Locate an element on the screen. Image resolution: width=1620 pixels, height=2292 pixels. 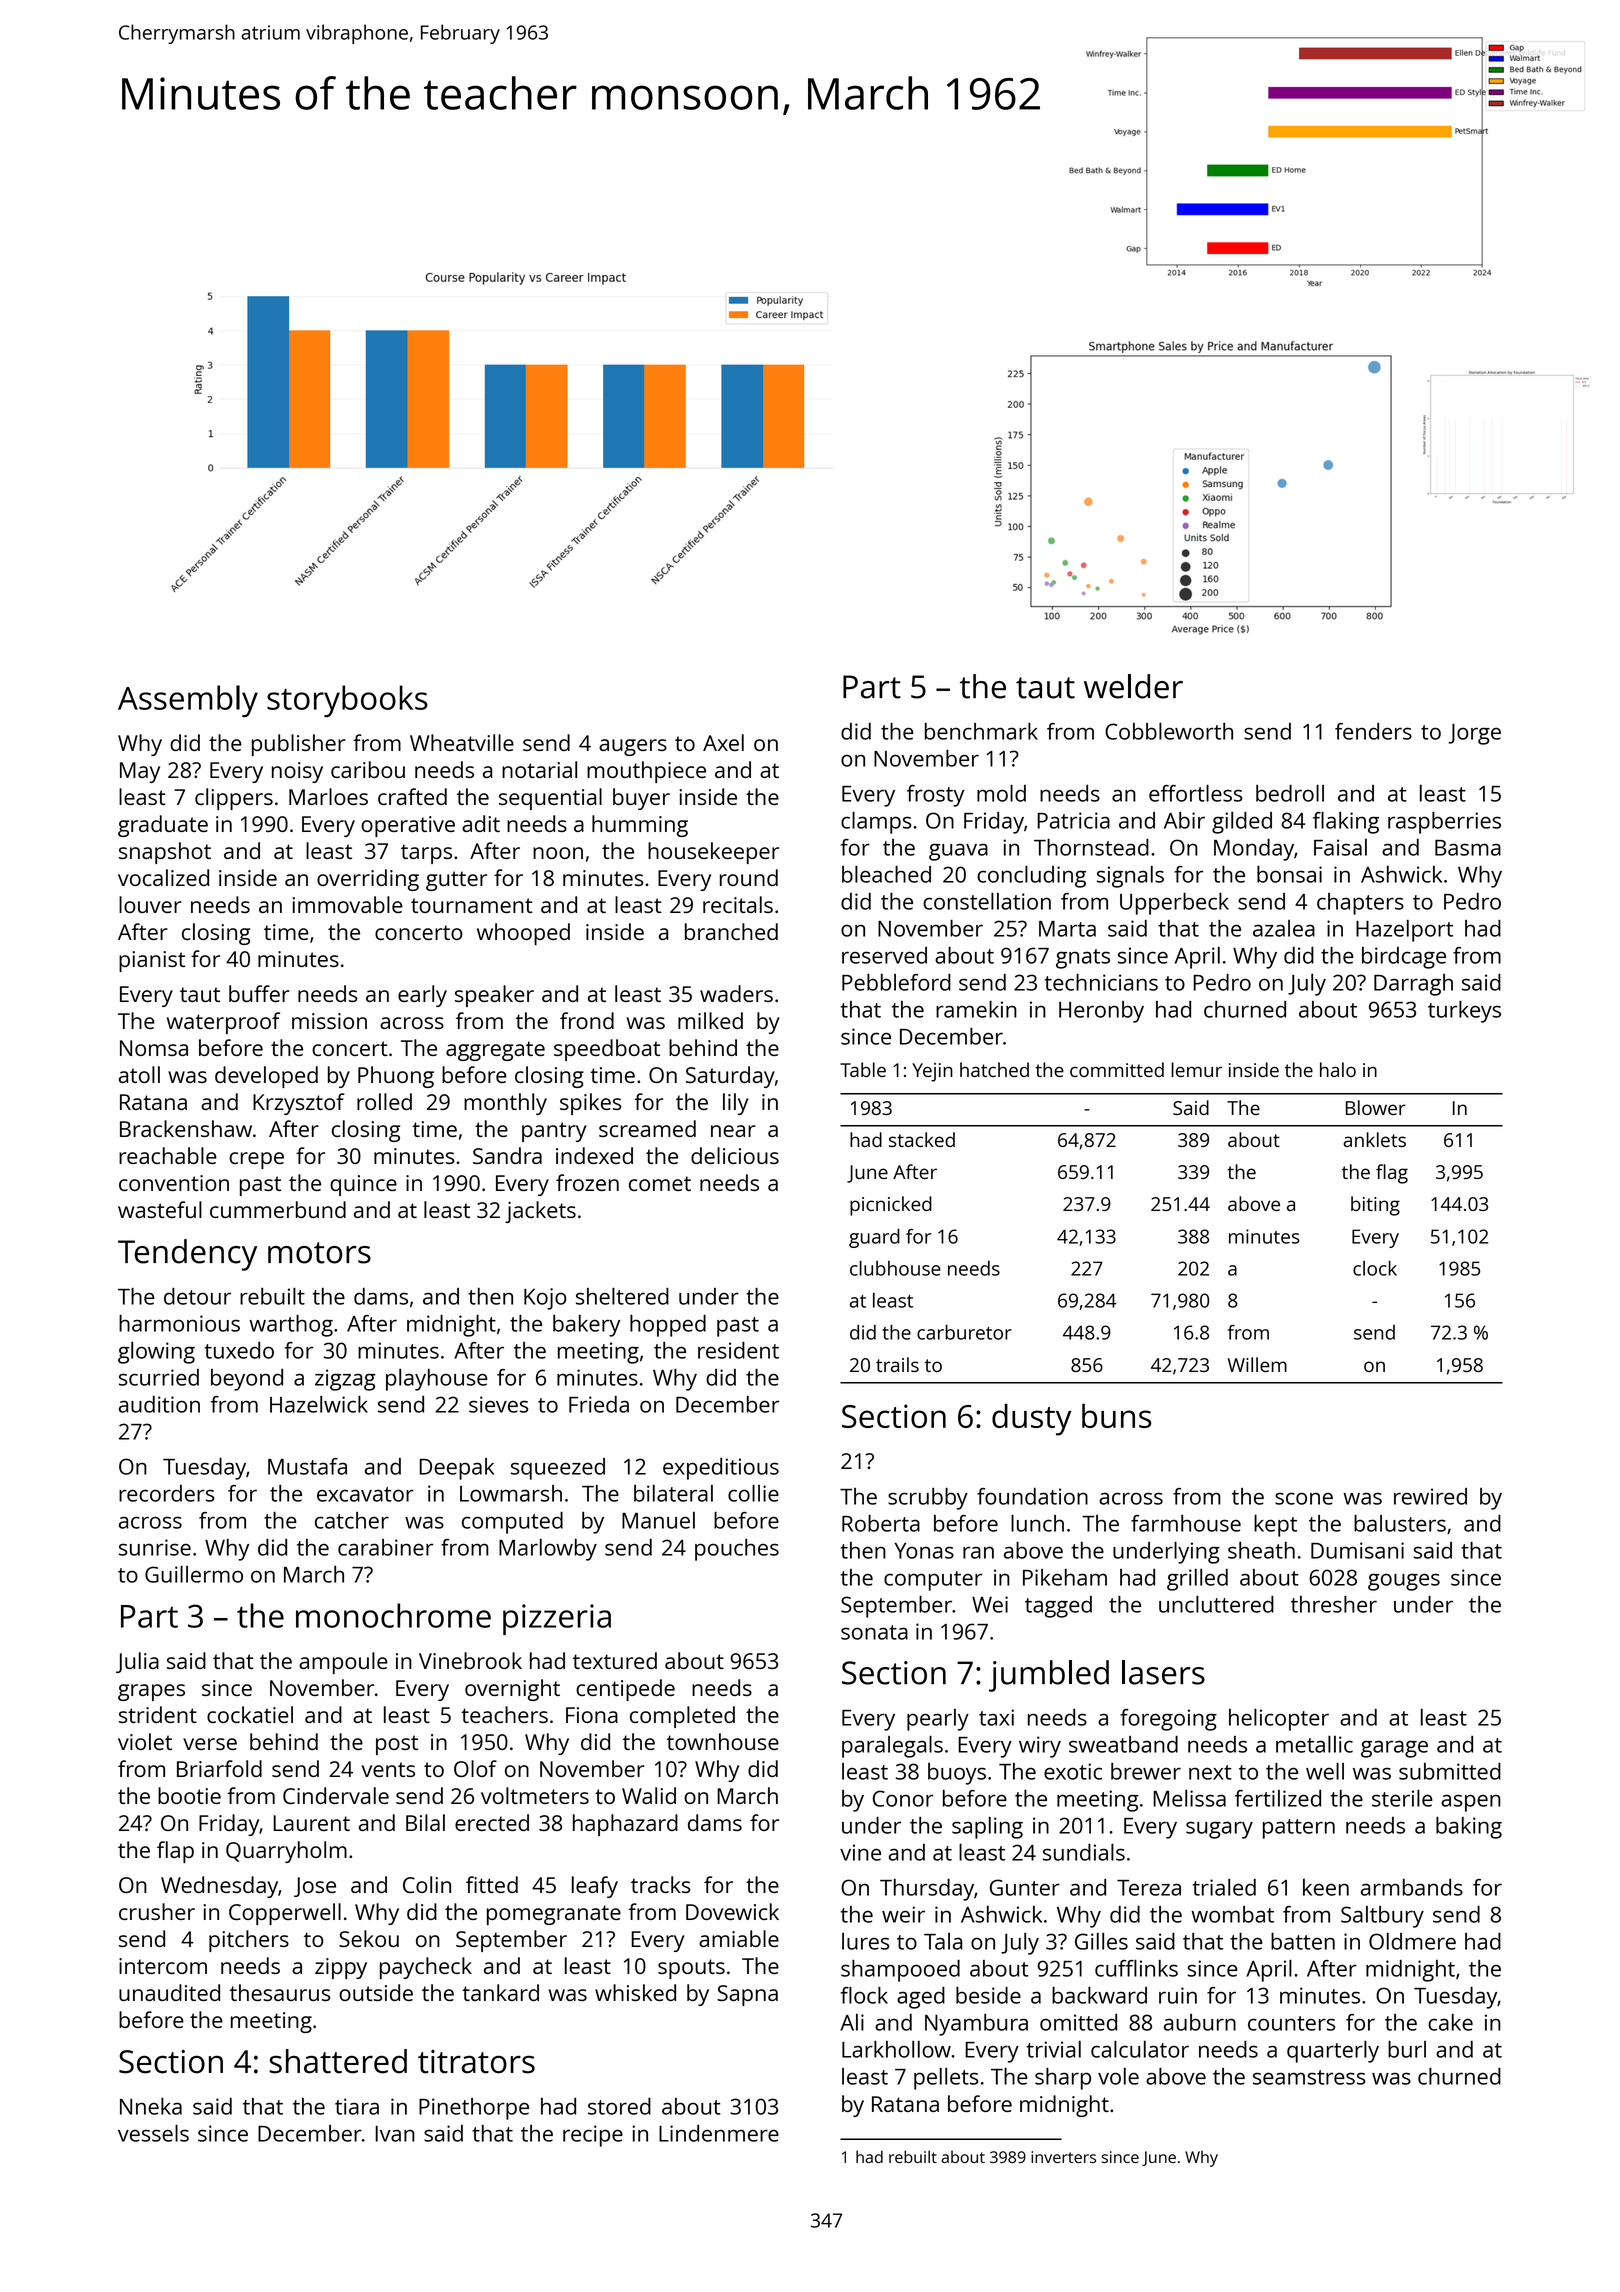
titrators is located at coordinates (476, 2062).
